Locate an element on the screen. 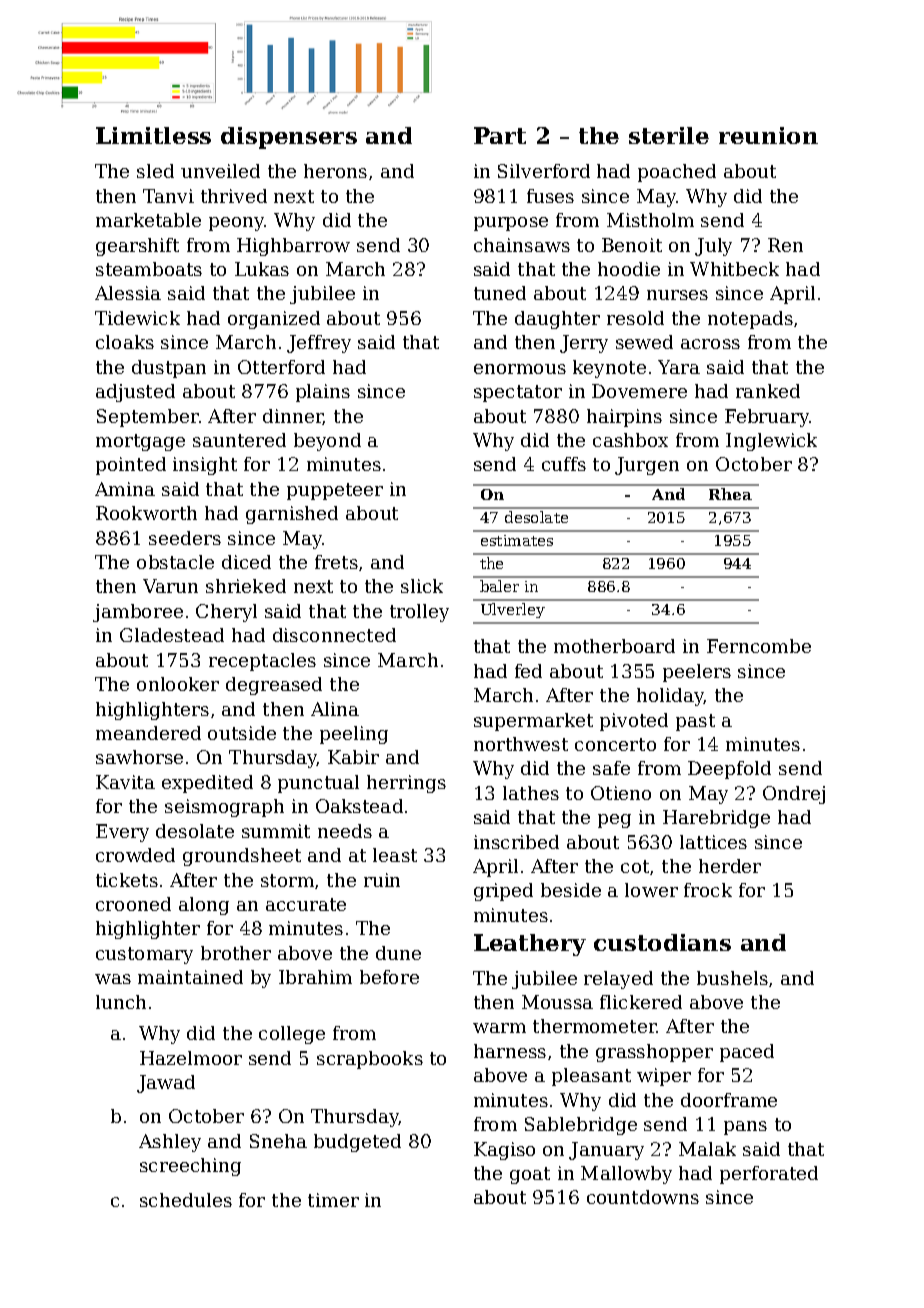  Part is located at coordinates (500, 135).
